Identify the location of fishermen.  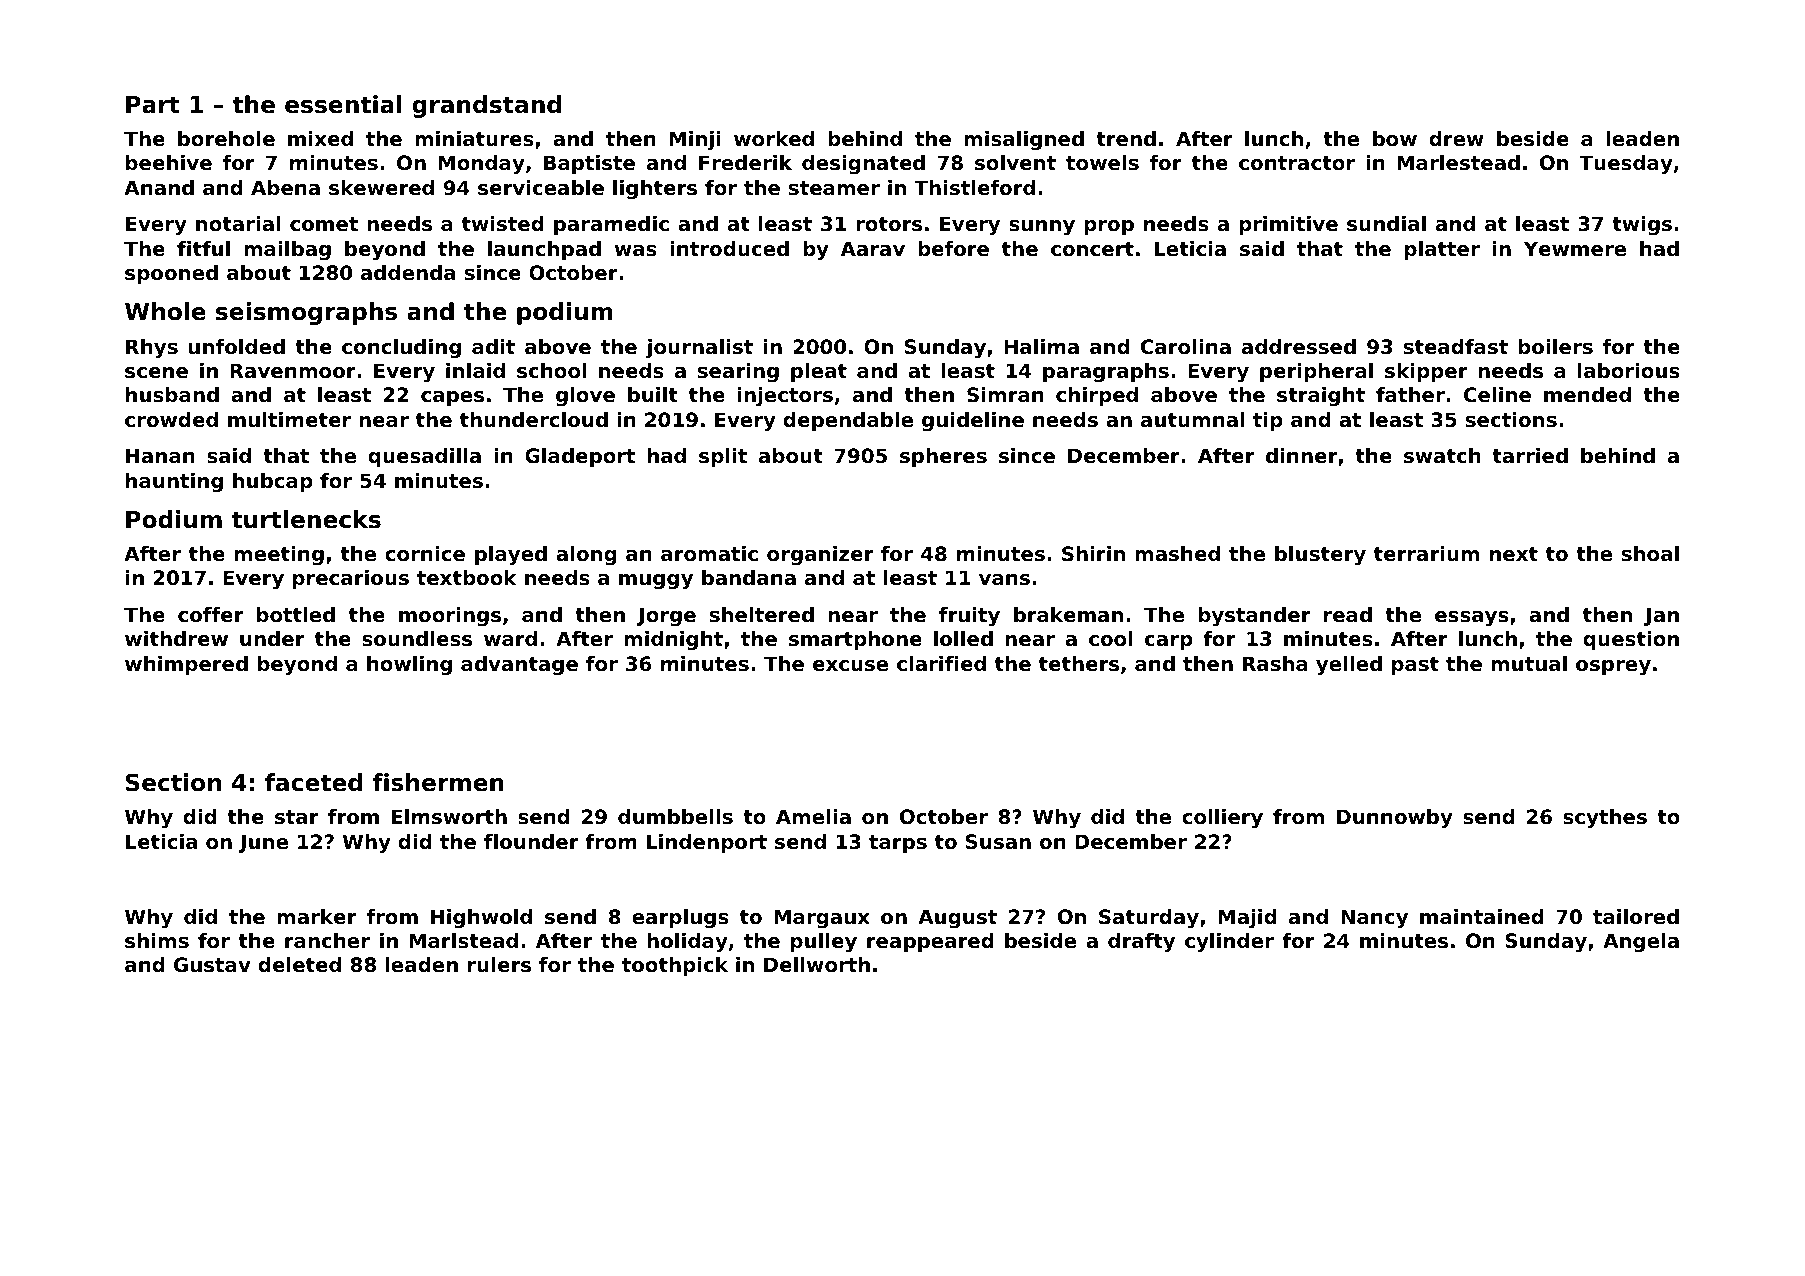
(438, 782).
